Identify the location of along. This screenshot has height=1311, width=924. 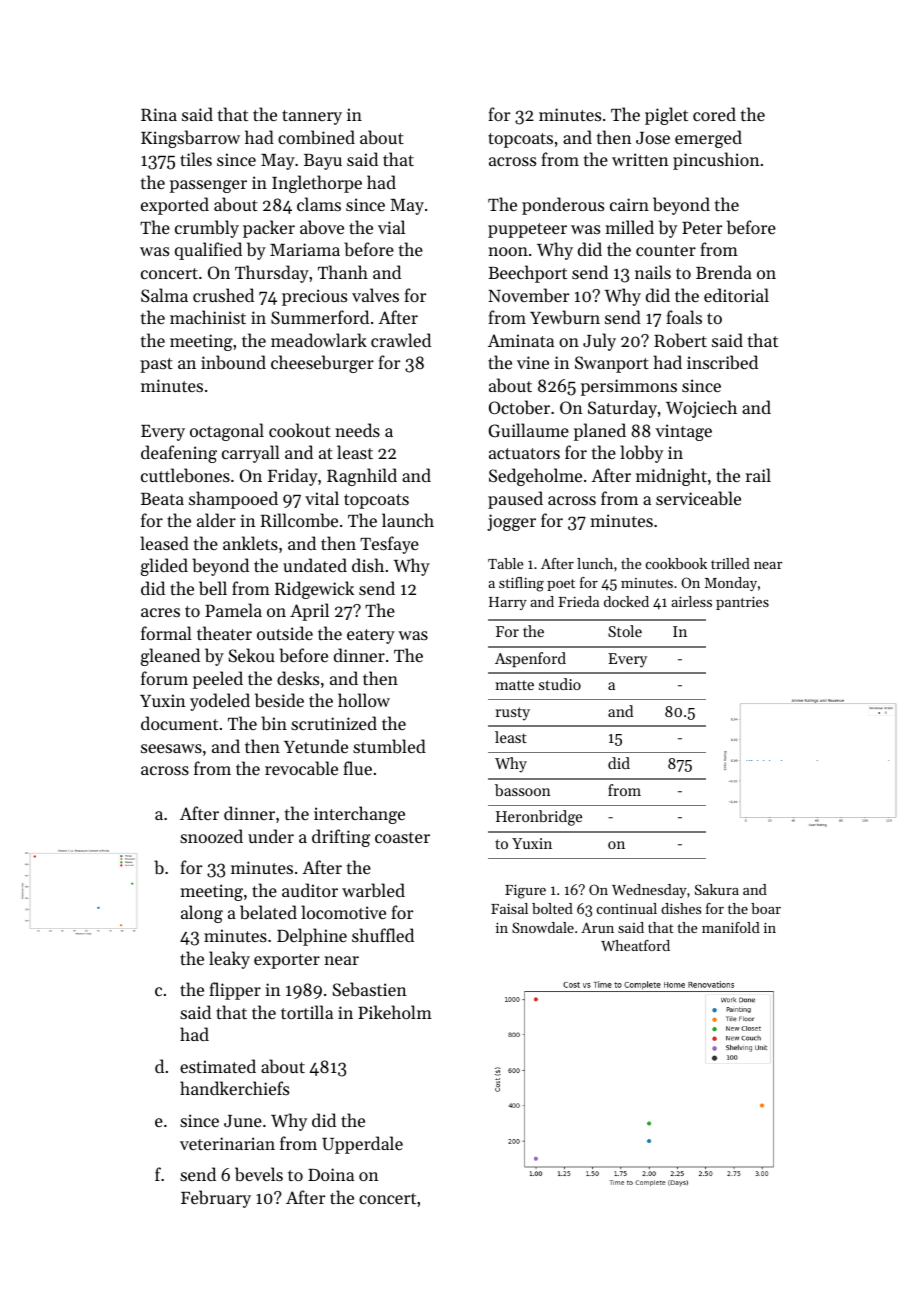
(202, 914).
